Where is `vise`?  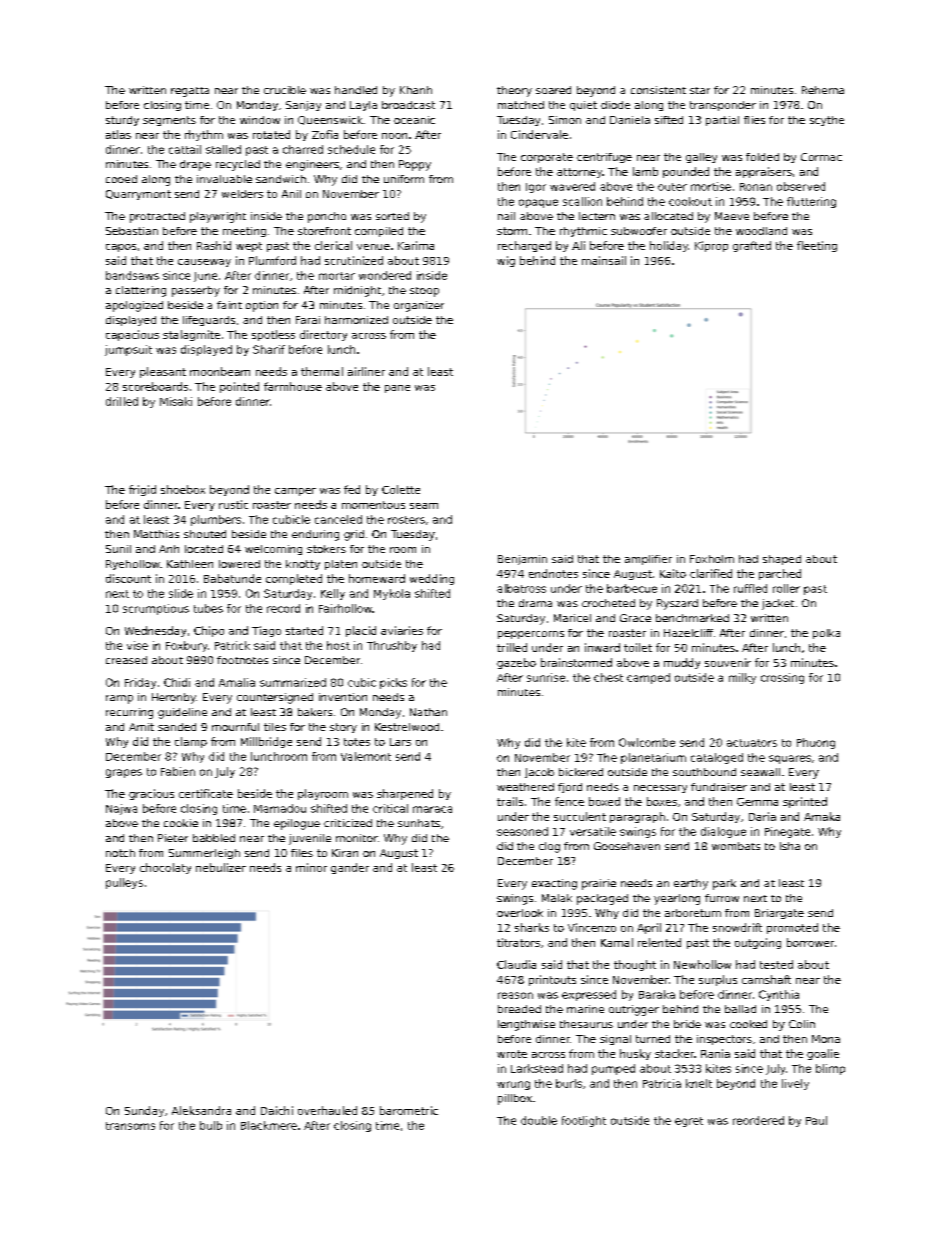 vise is located at coordinates (137, 645).
